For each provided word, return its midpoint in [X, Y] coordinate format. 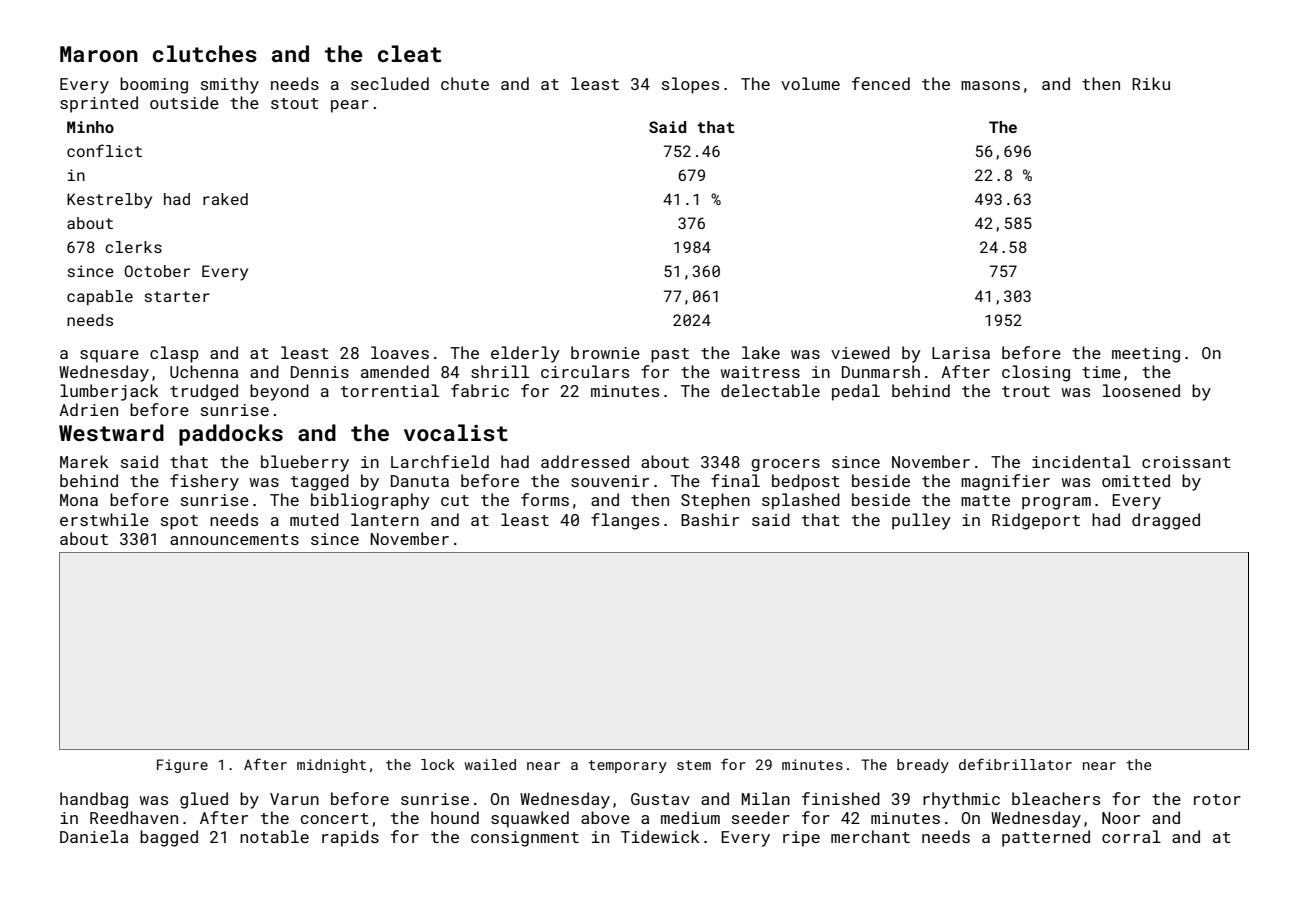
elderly [525, 354]
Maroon [99, 54]
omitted [1136, 480]
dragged [1166, 521]
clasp [174, 354]
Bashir [710, 519]
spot [179, 522]
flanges [625, 521]
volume [810, 83]
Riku [1151, 83]
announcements [234, 539]
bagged [169, 838]
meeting [1146, 355]
